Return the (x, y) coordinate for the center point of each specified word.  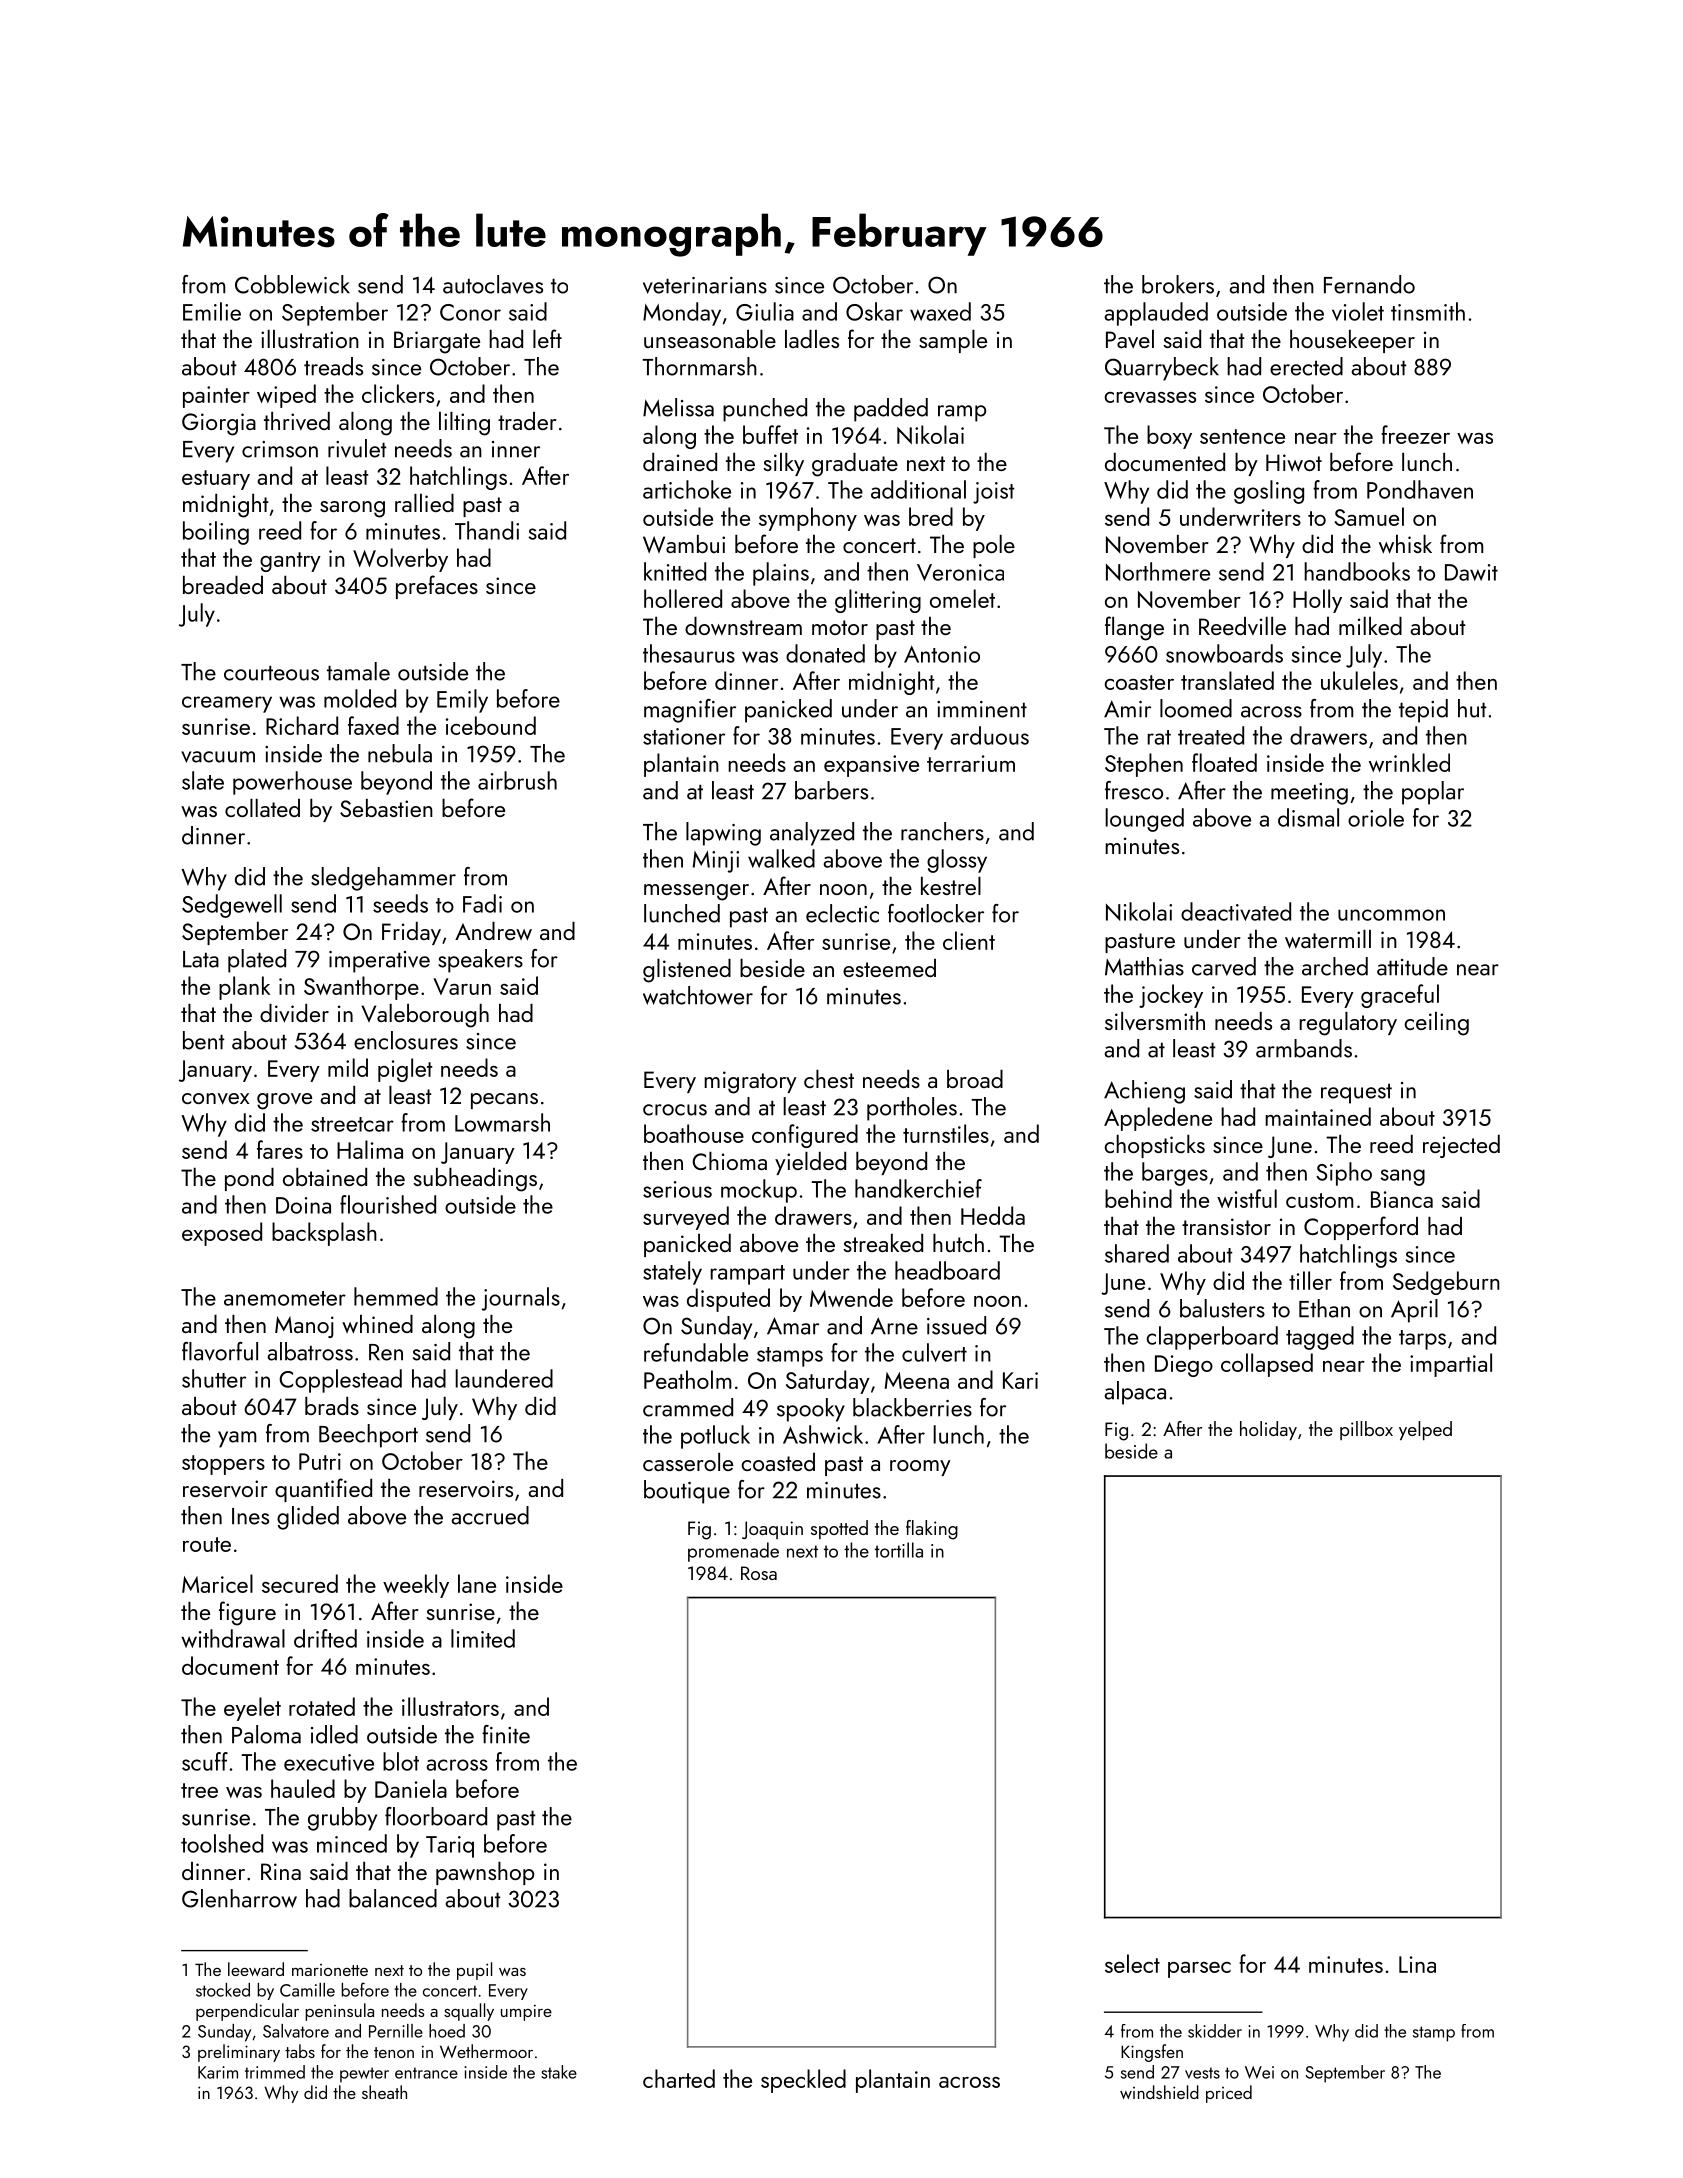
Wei (1259, 2072)
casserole (688, 1462)
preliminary (239, 2053)
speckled (803, 2081)
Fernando (1369, 284)
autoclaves (493, 284)
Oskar (874, 311)
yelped (1425, 1430)
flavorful (220, 1351)
